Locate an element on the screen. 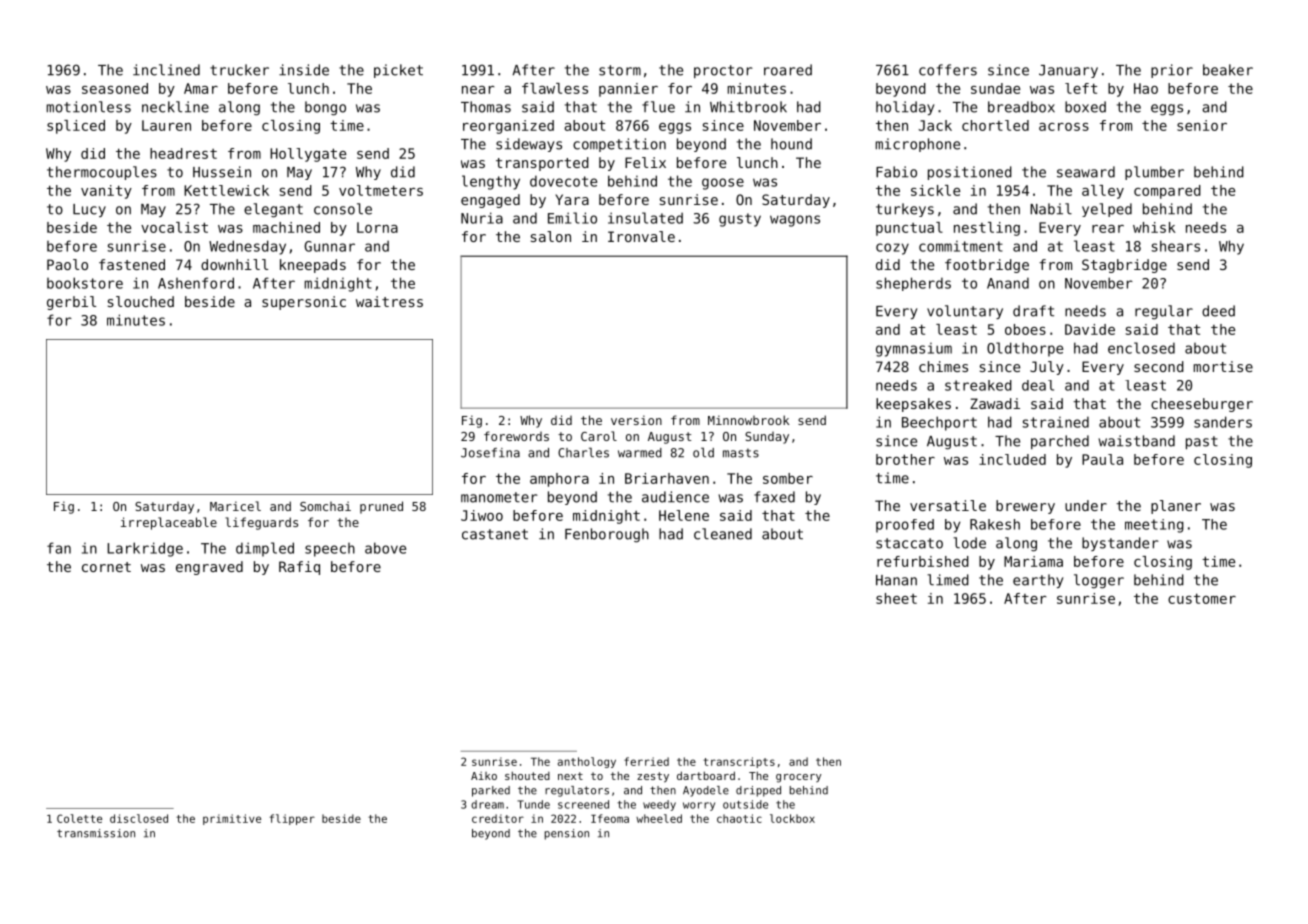  inclined is located at coordinates (166, 70).
